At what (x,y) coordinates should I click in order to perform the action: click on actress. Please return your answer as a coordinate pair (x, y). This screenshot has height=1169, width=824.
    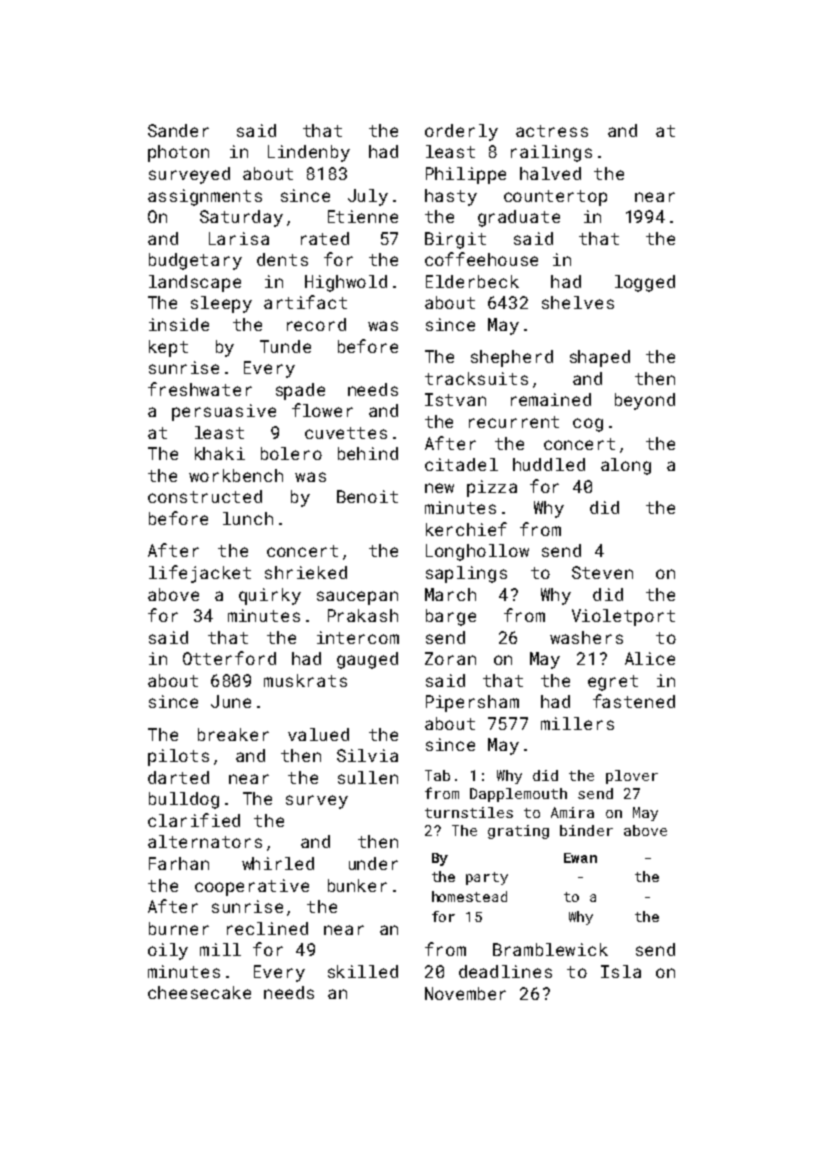
    Looking at the image, I should click on (552, 131).
